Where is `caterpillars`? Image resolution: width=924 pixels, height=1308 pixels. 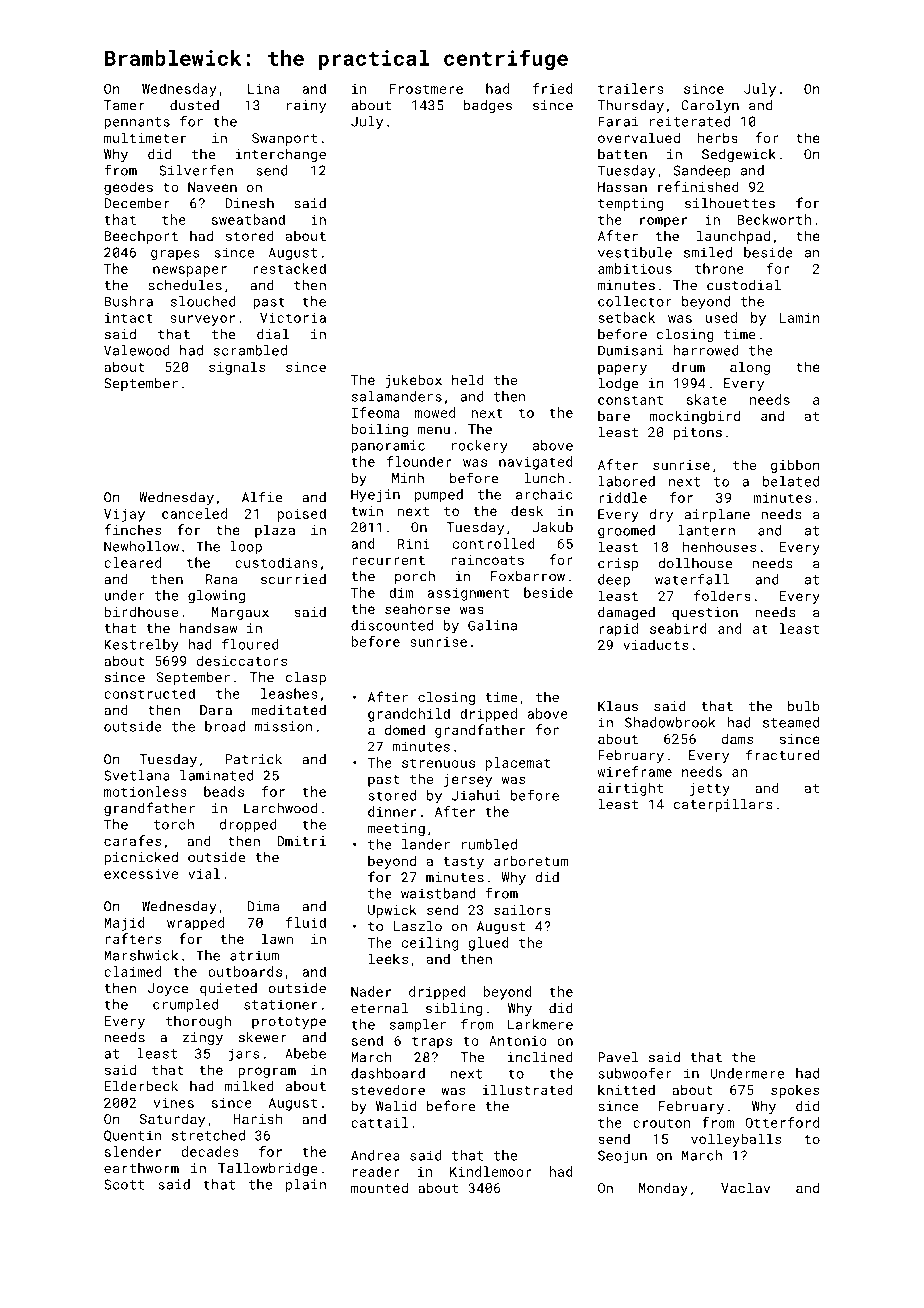 caterpillars is located at coordinates (723, 805).
